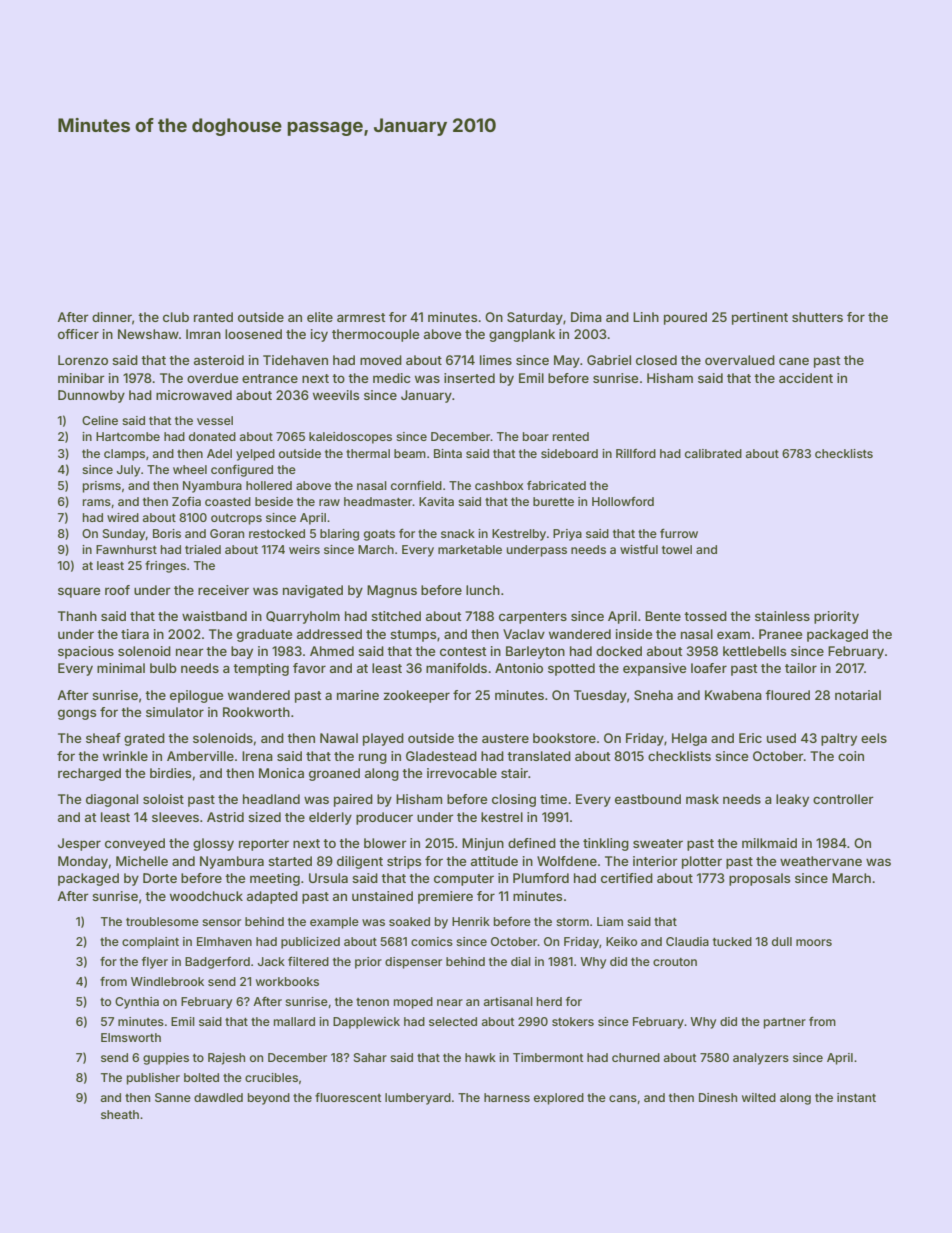 This image has height=1233, width=952. Describe the element at coordinates (519, 668) in the image. I see `Antonio` at that location.
